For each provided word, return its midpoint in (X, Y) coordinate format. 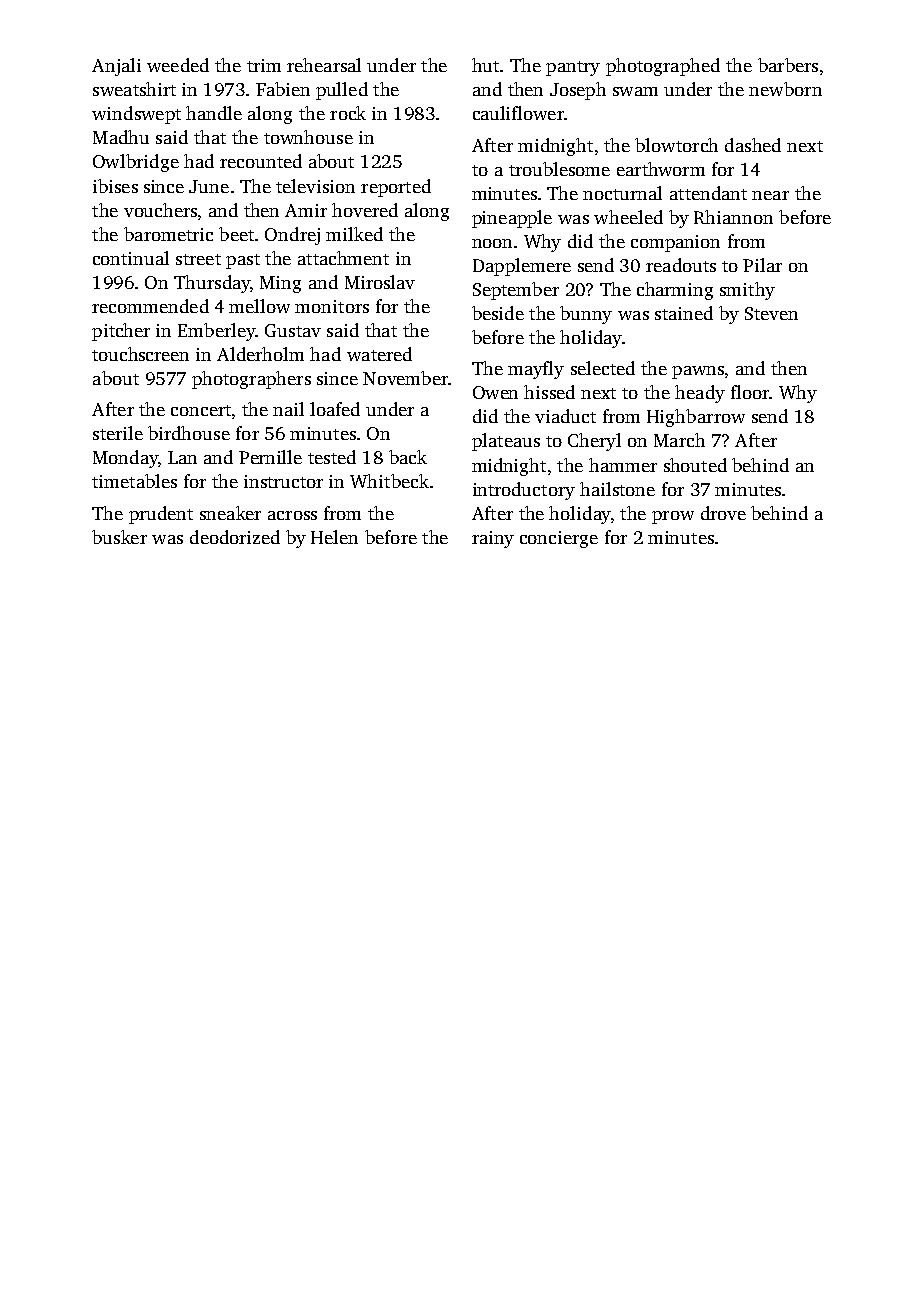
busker (119, 537)
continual (131, 258)
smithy (747, 291)
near (770, 195)
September (516, 291)
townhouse (308, 137)
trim (264, 65)
